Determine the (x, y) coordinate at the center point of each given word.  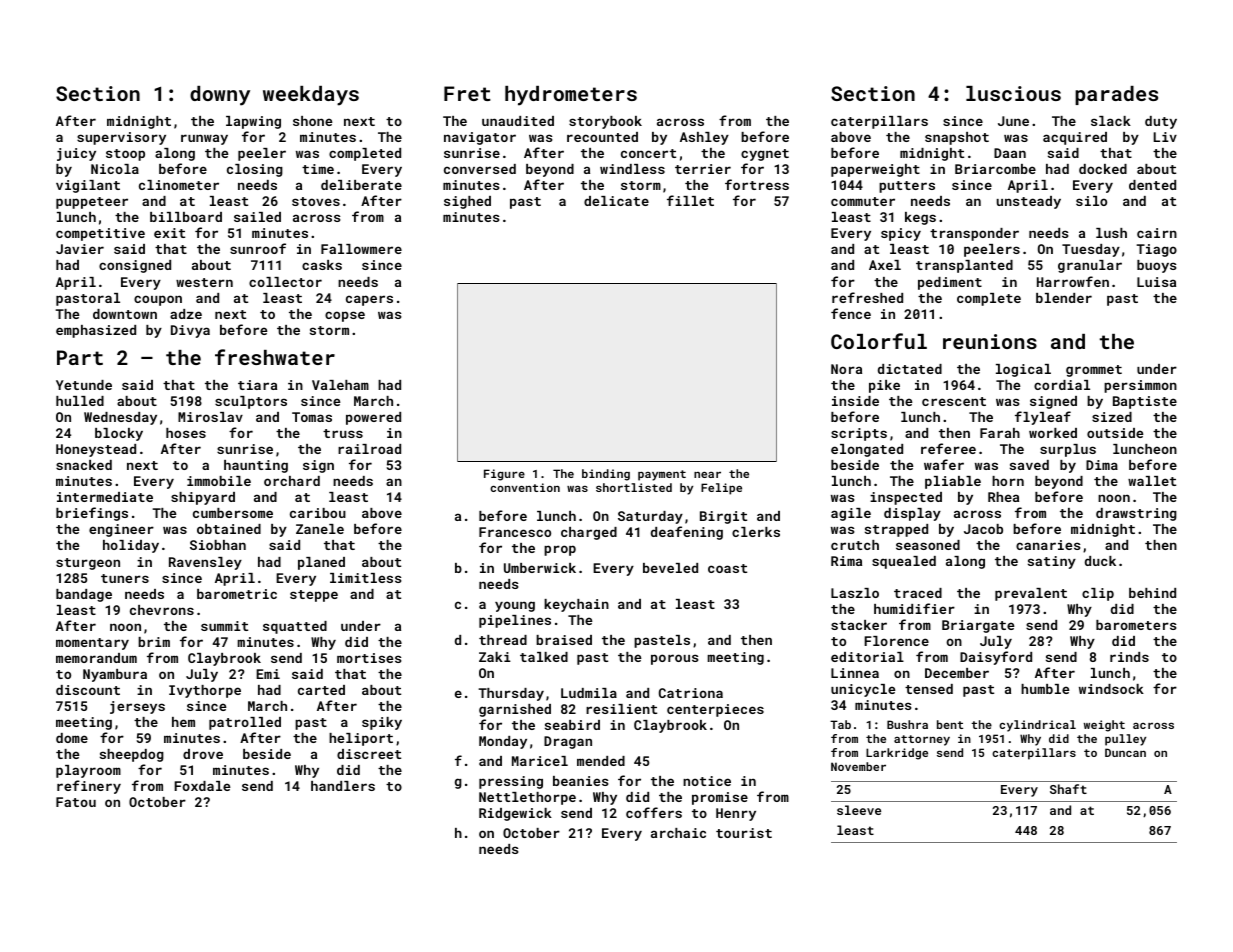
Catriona (691, 693)
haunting (256, 466)
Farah (1000, 433)
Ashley (704, 138)
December (957, 673)
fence (851, 313)
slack (1111, 121)
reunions (990, 341)
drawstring (1136, 514)
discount (88, 690)
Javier (80, 249)
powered (373, 418)
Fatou (76, 802)
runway (204, 139)
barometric (237, 594)
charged (589, 533)
